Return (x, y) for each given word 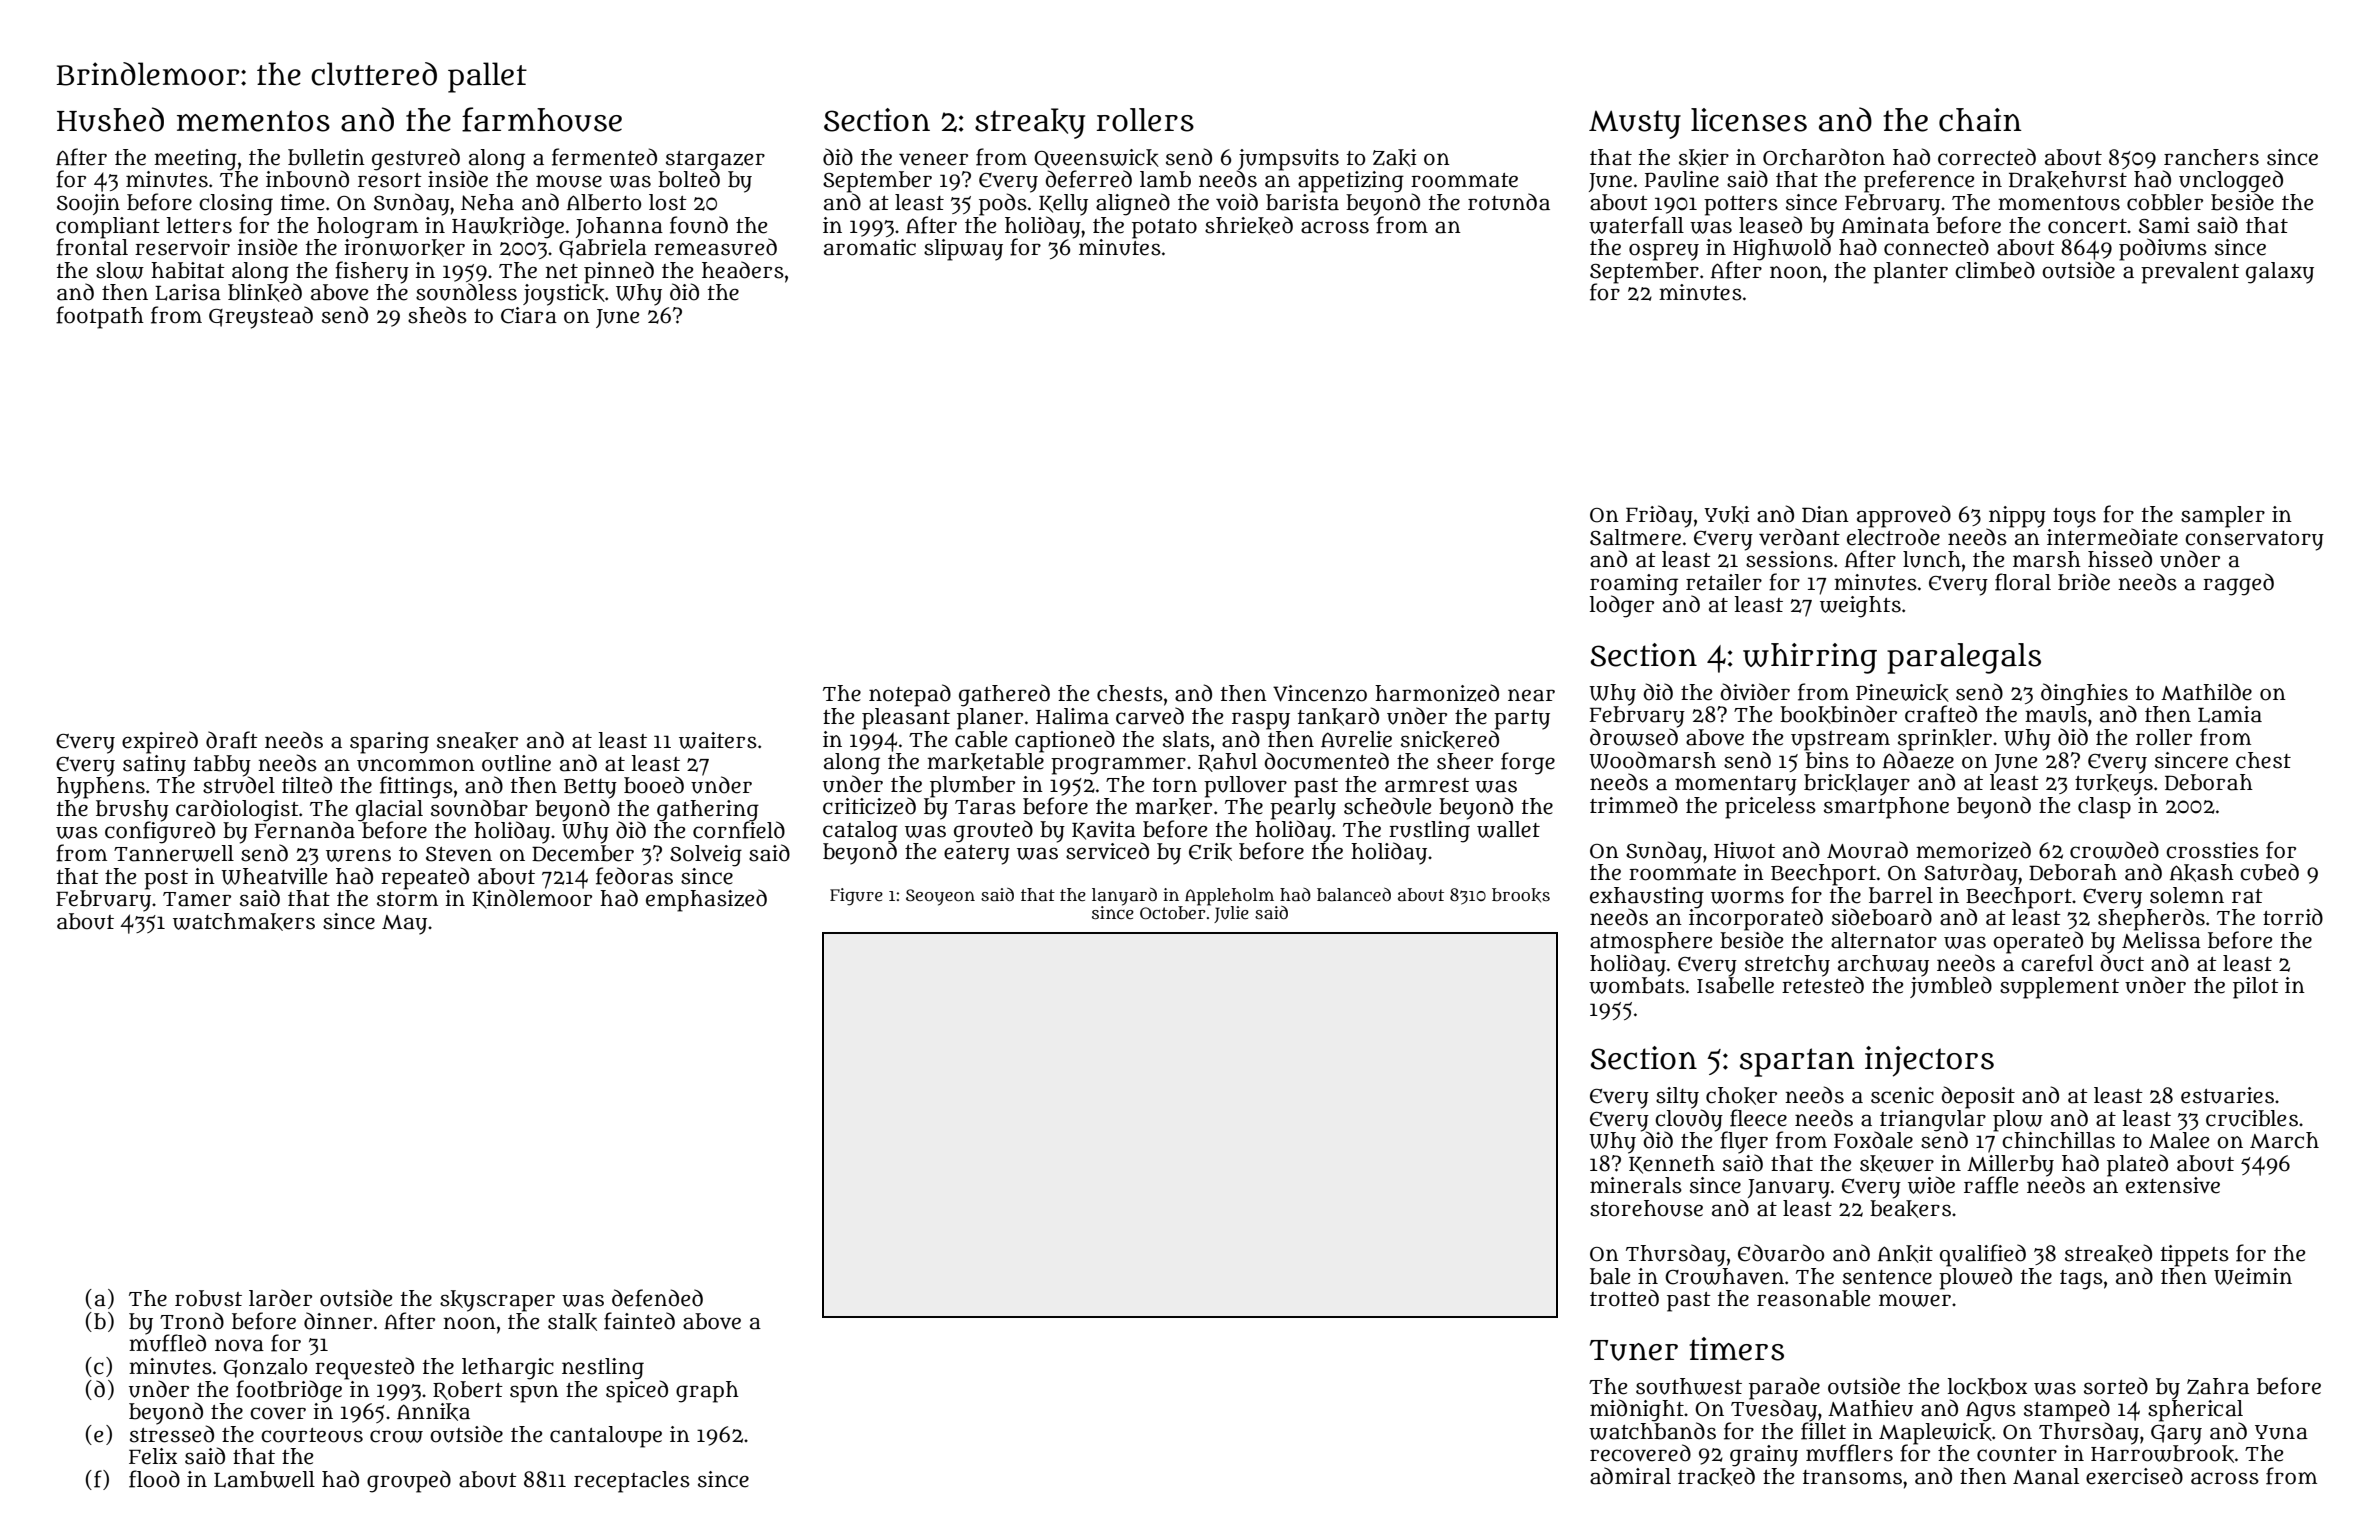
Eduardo (1781, 1253)
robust (208, 1298)
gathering (708, 810)
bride (2084, 582)
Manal (2046, 1476)
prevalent (2190, 273)
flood (154, 1479)
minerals (1636, 1185)
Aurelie (1356, 739)
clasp (2104, 808)
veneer (933, 159)
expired (160, 742)
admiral (1630, 1476)
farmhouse (542, 119)
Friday (1659, 516)
